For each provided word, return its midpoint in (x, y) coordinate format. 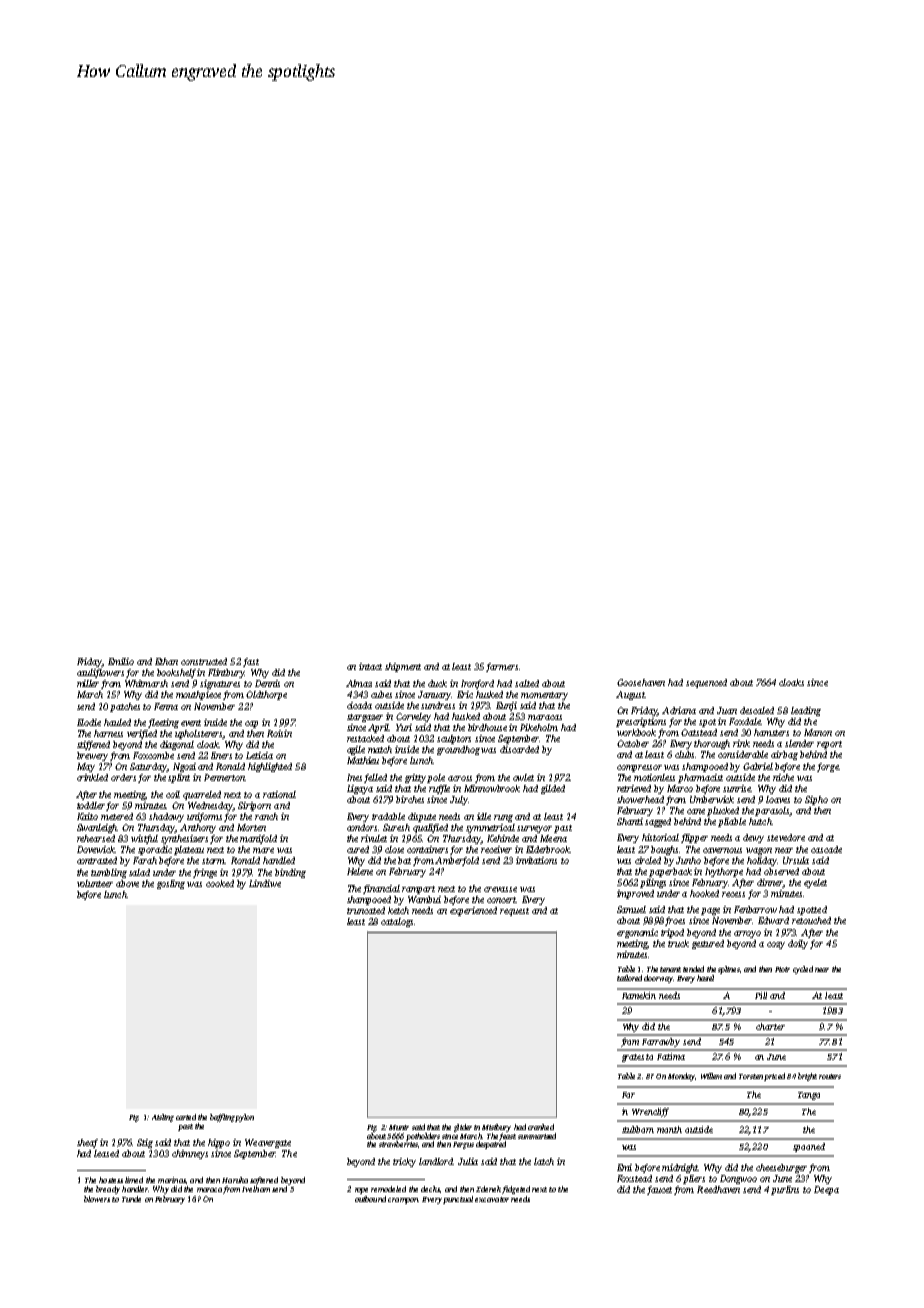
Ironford (477, 684)
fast (251, 662)
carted (186, 1117)
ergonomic (637, 933)
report (829, 745)
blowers (97, 1199)
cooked (220, 883)
